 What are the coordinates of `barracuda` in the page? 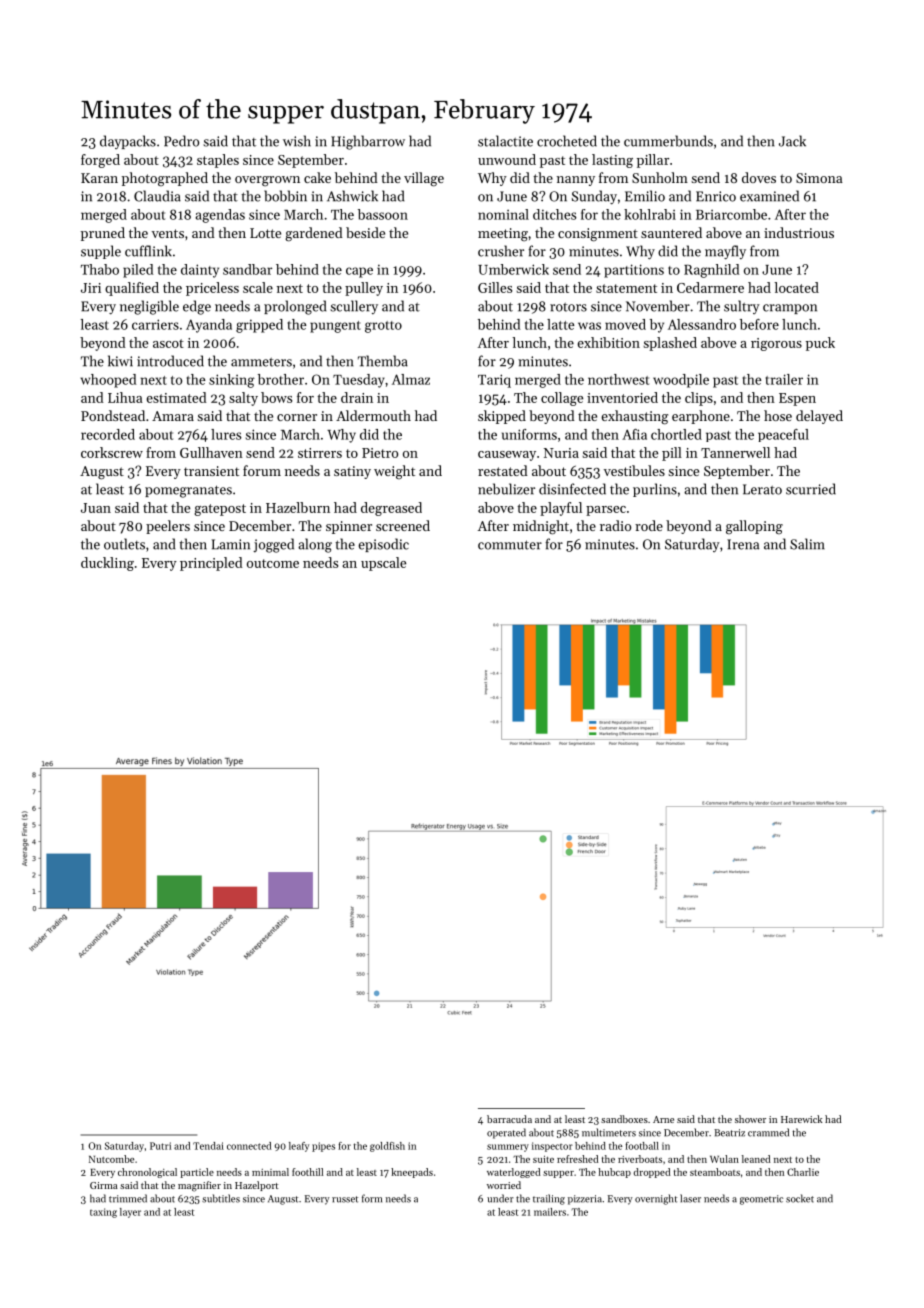 It's located at (509, 1119).
